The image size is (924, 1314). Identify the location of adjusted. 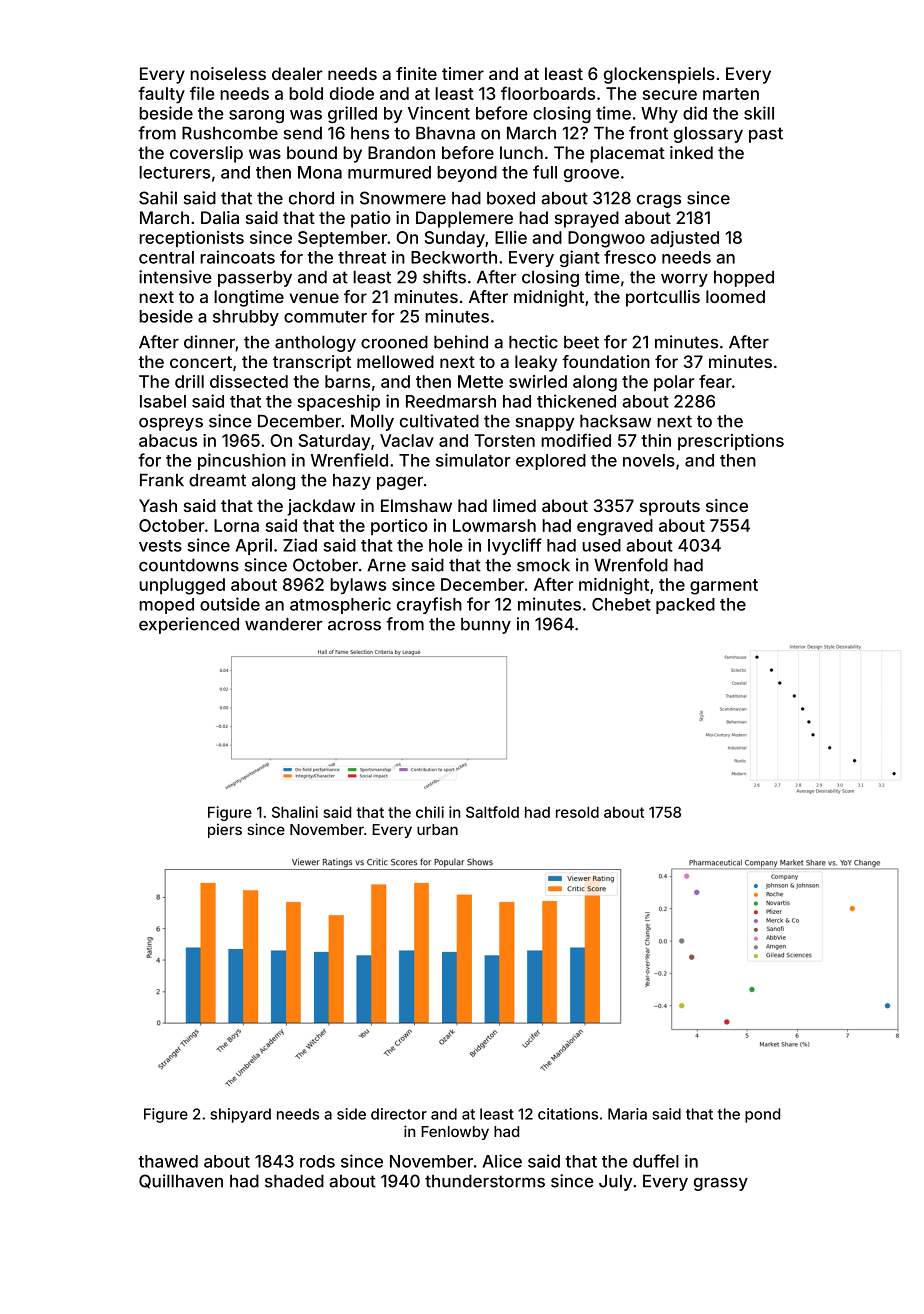
(684, 239).
